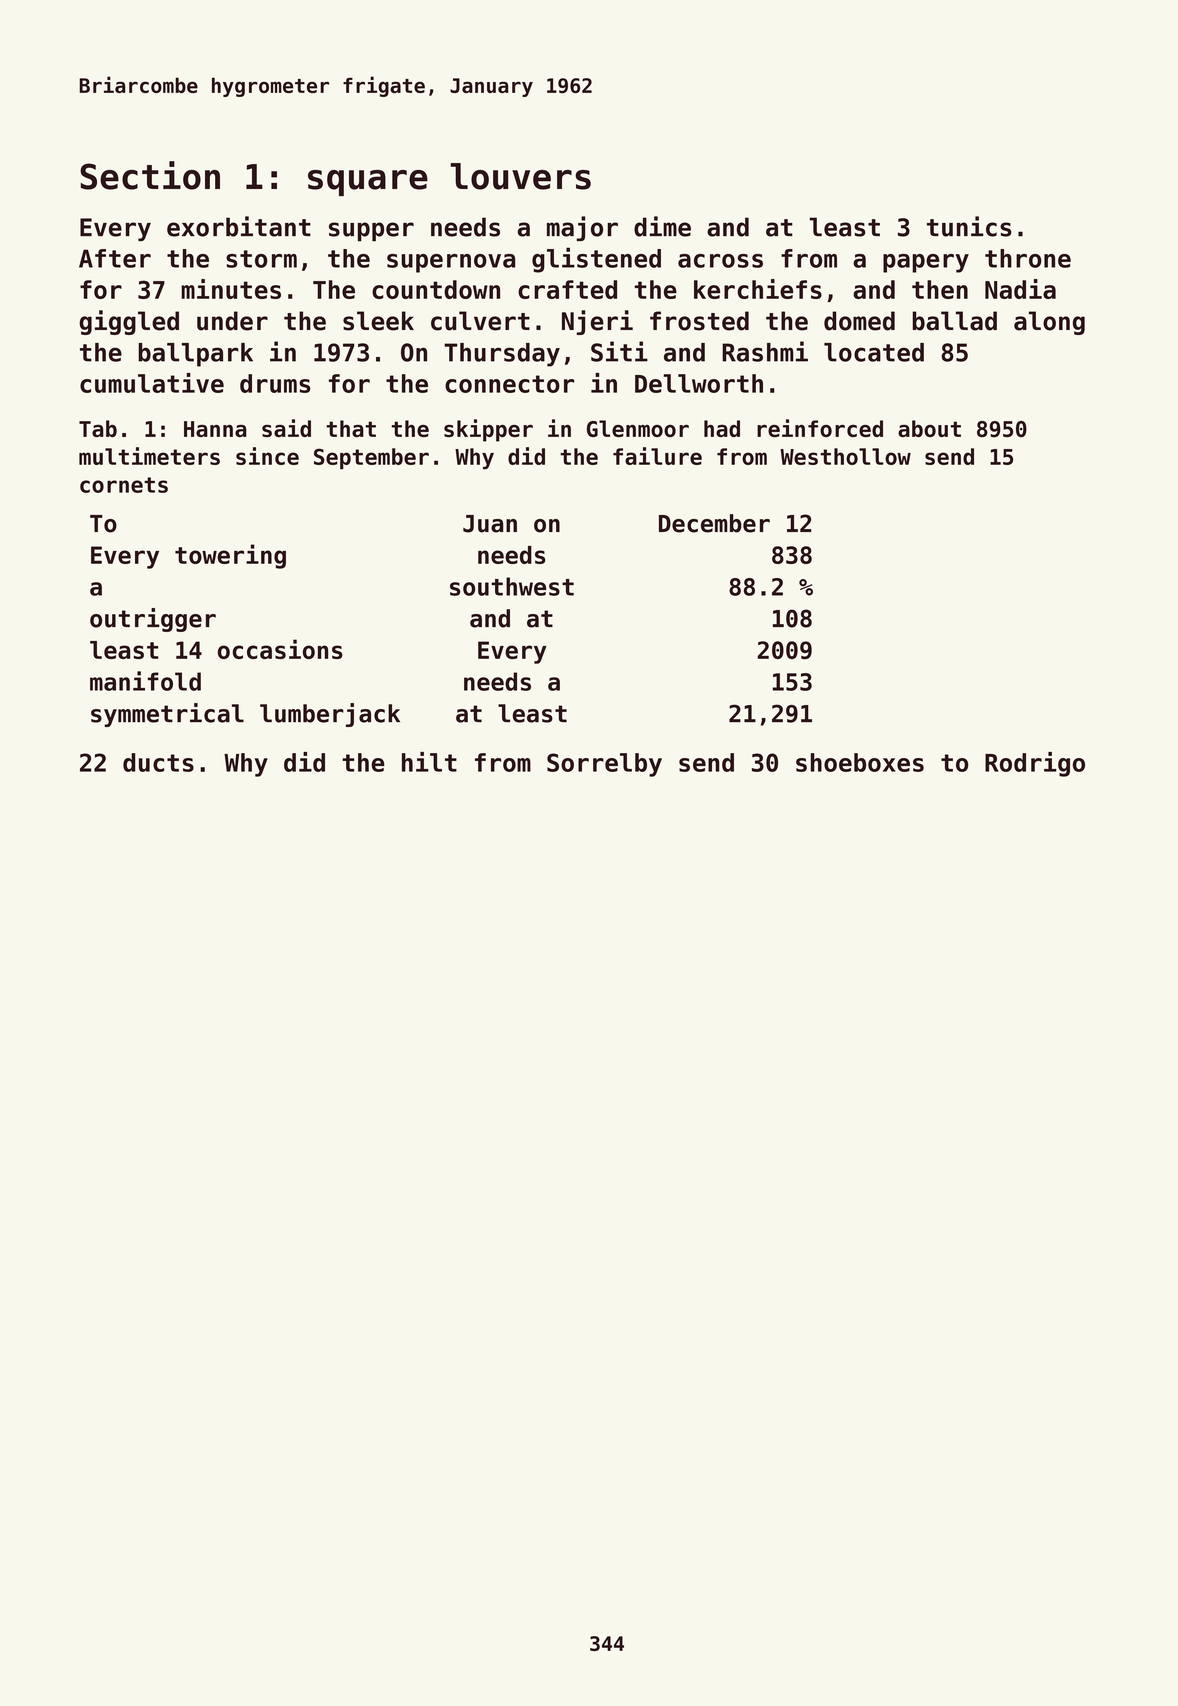 The image size is (1178, 1706). Describe the element at coordinates (429, 762) in the document. I see `hilt` at that location.
